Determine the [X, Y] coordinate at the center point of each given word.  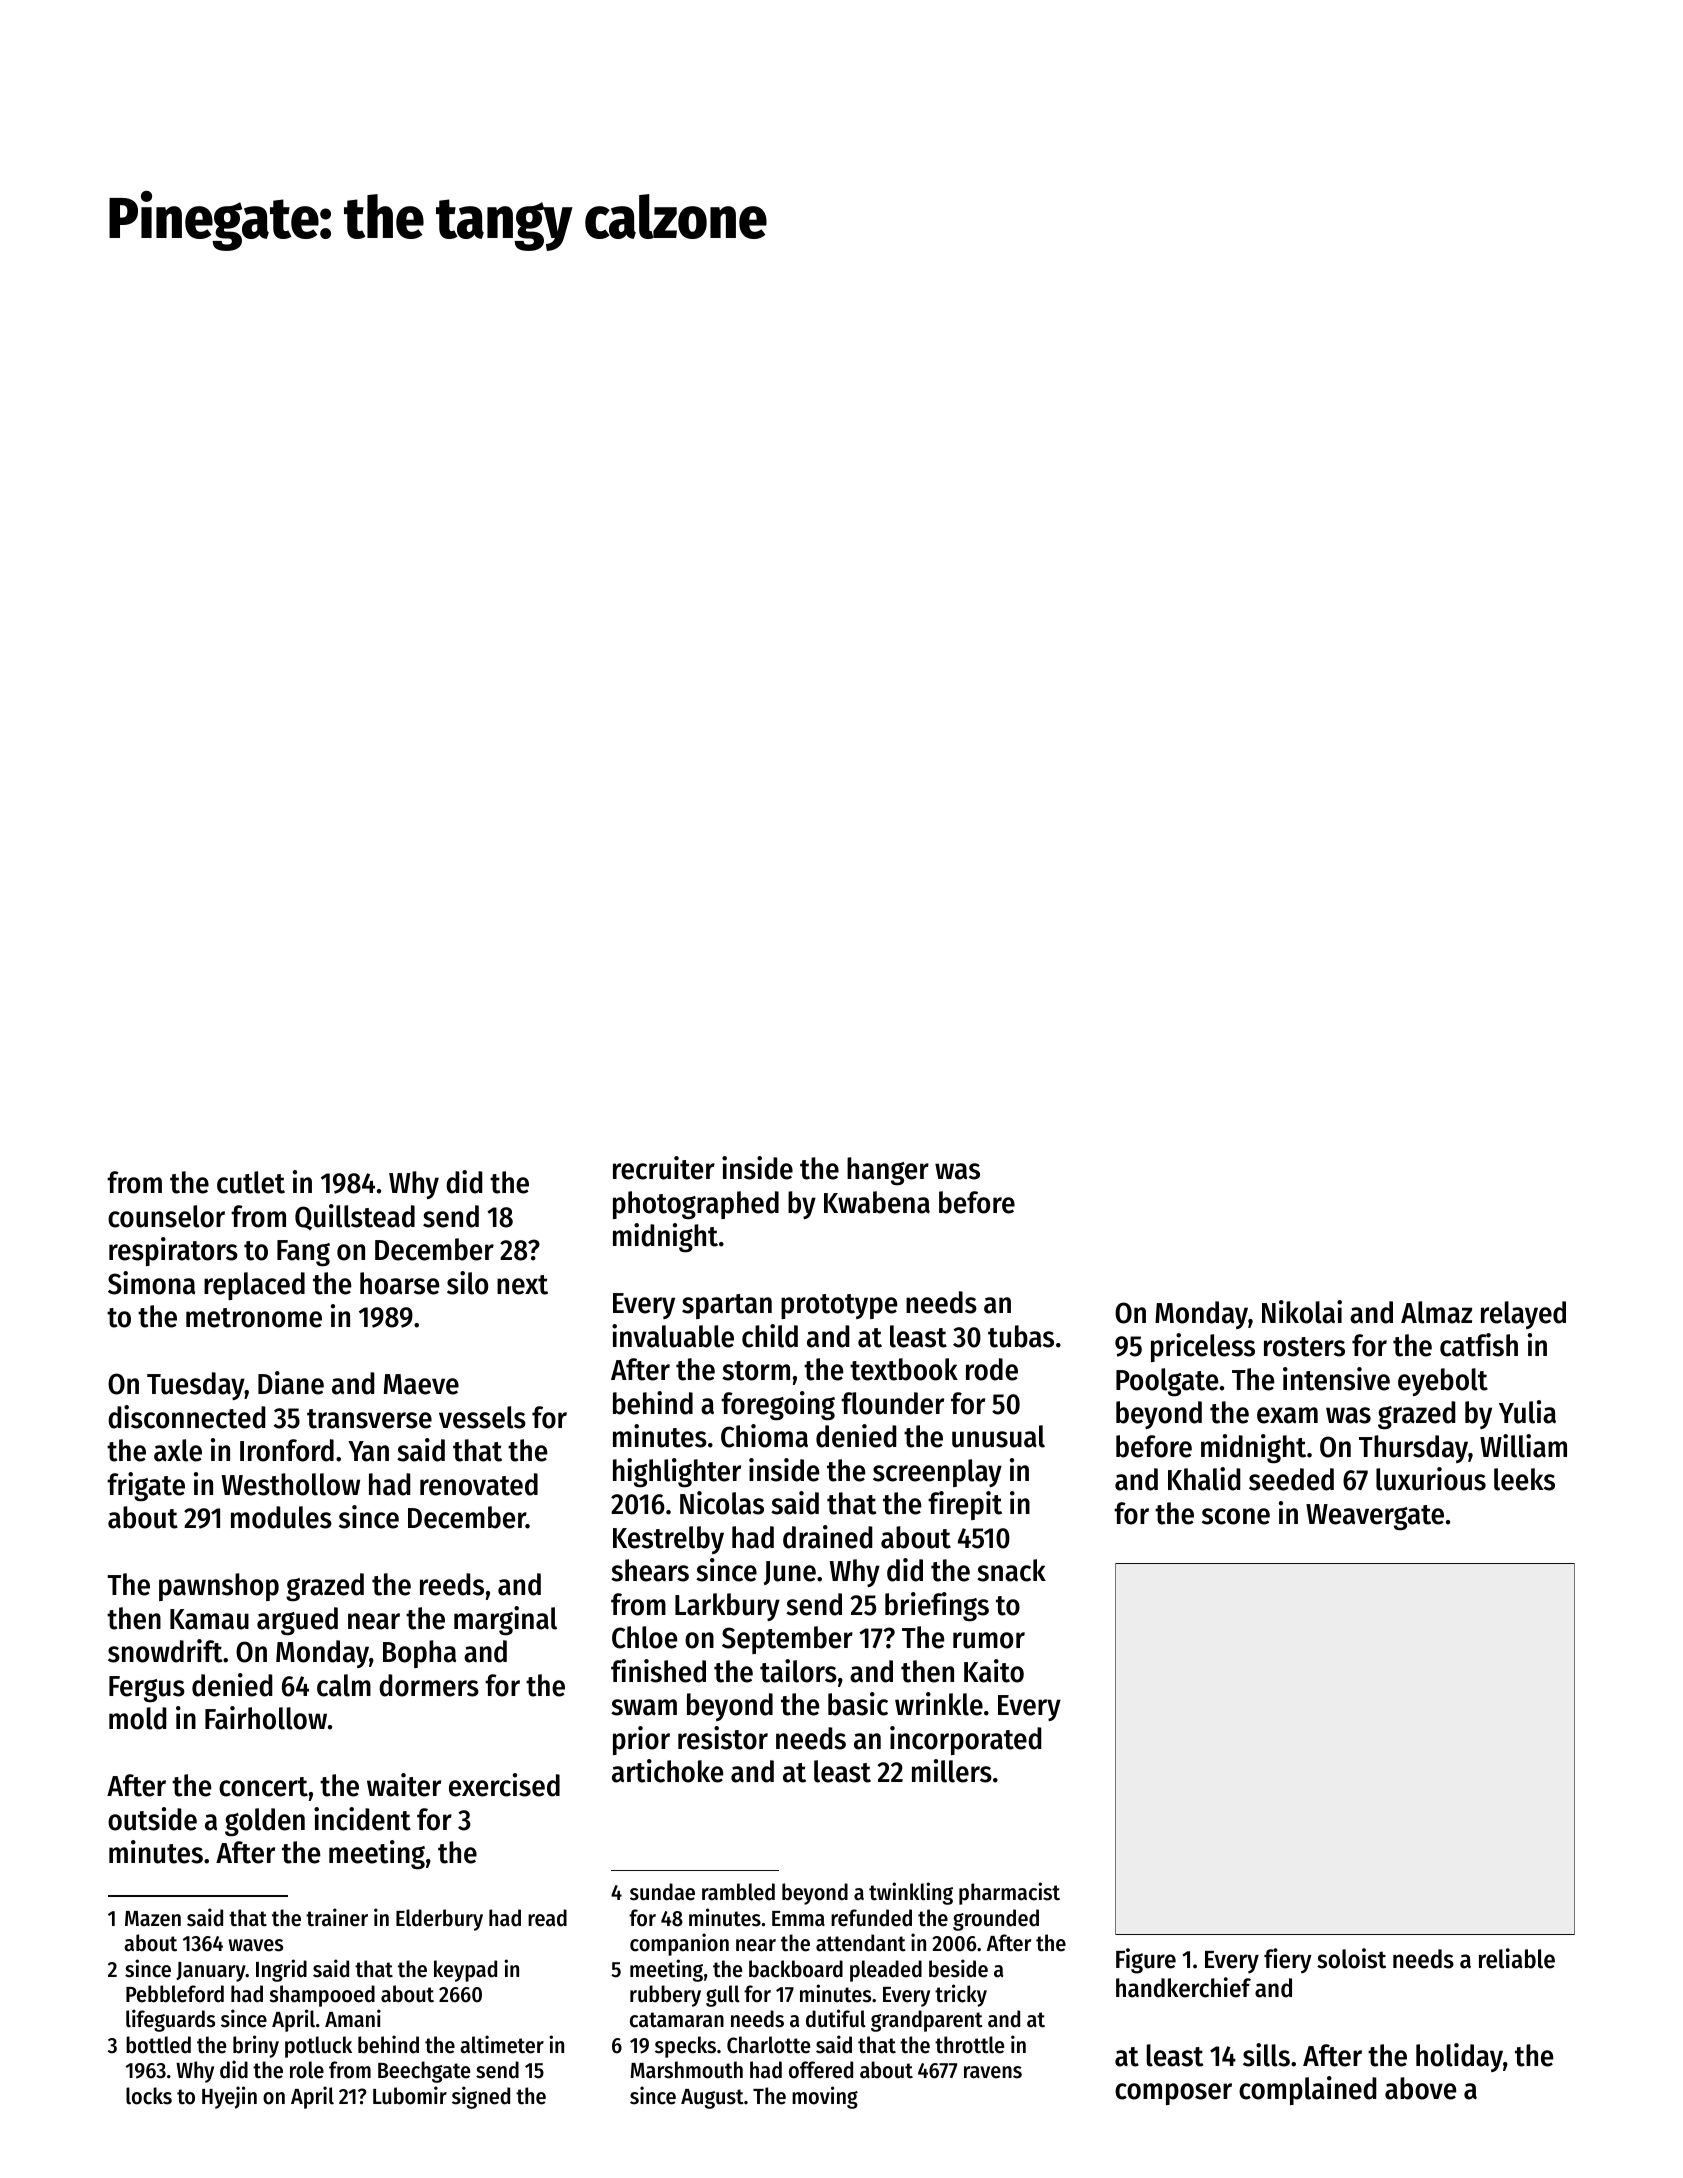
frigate [146, 1486]
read [547, 1918]
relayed [1523, 1315]
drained [827, 1537]
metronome [254, 1318]
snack [1011, 1570]
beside [958, 1968]
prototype [839, 1306]
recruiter [664, 1168]
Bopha [419, 1654]
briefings [937, 1607]
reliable [1517, 1958]
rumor [989, 1640]
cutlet [251, 1182]
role [307, 2070]
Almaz [1436, 1312]
